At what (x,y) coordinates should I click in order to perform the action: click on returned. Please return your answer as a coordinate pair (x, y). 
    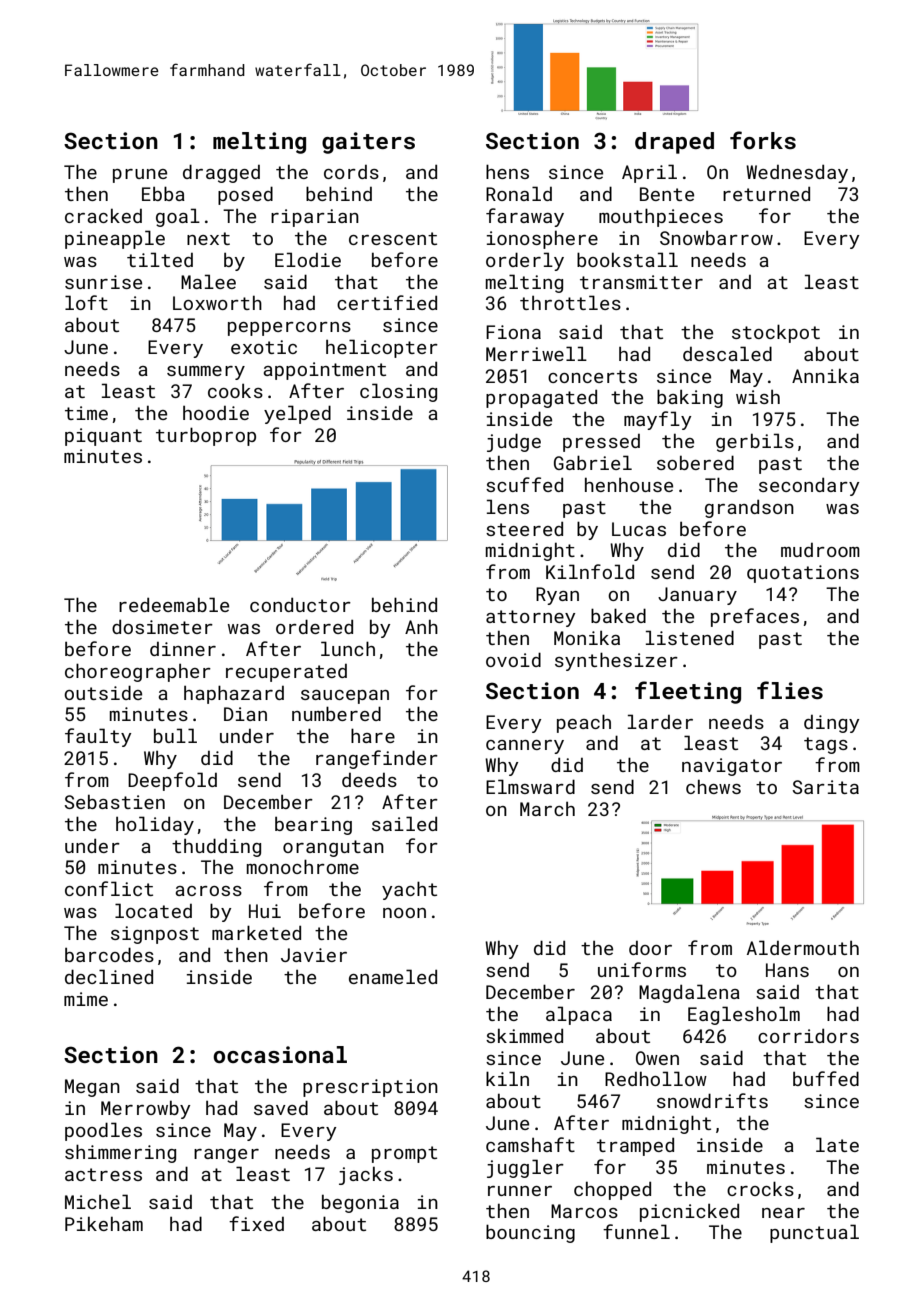
    Looking at the image, I should click on (766, 193).
